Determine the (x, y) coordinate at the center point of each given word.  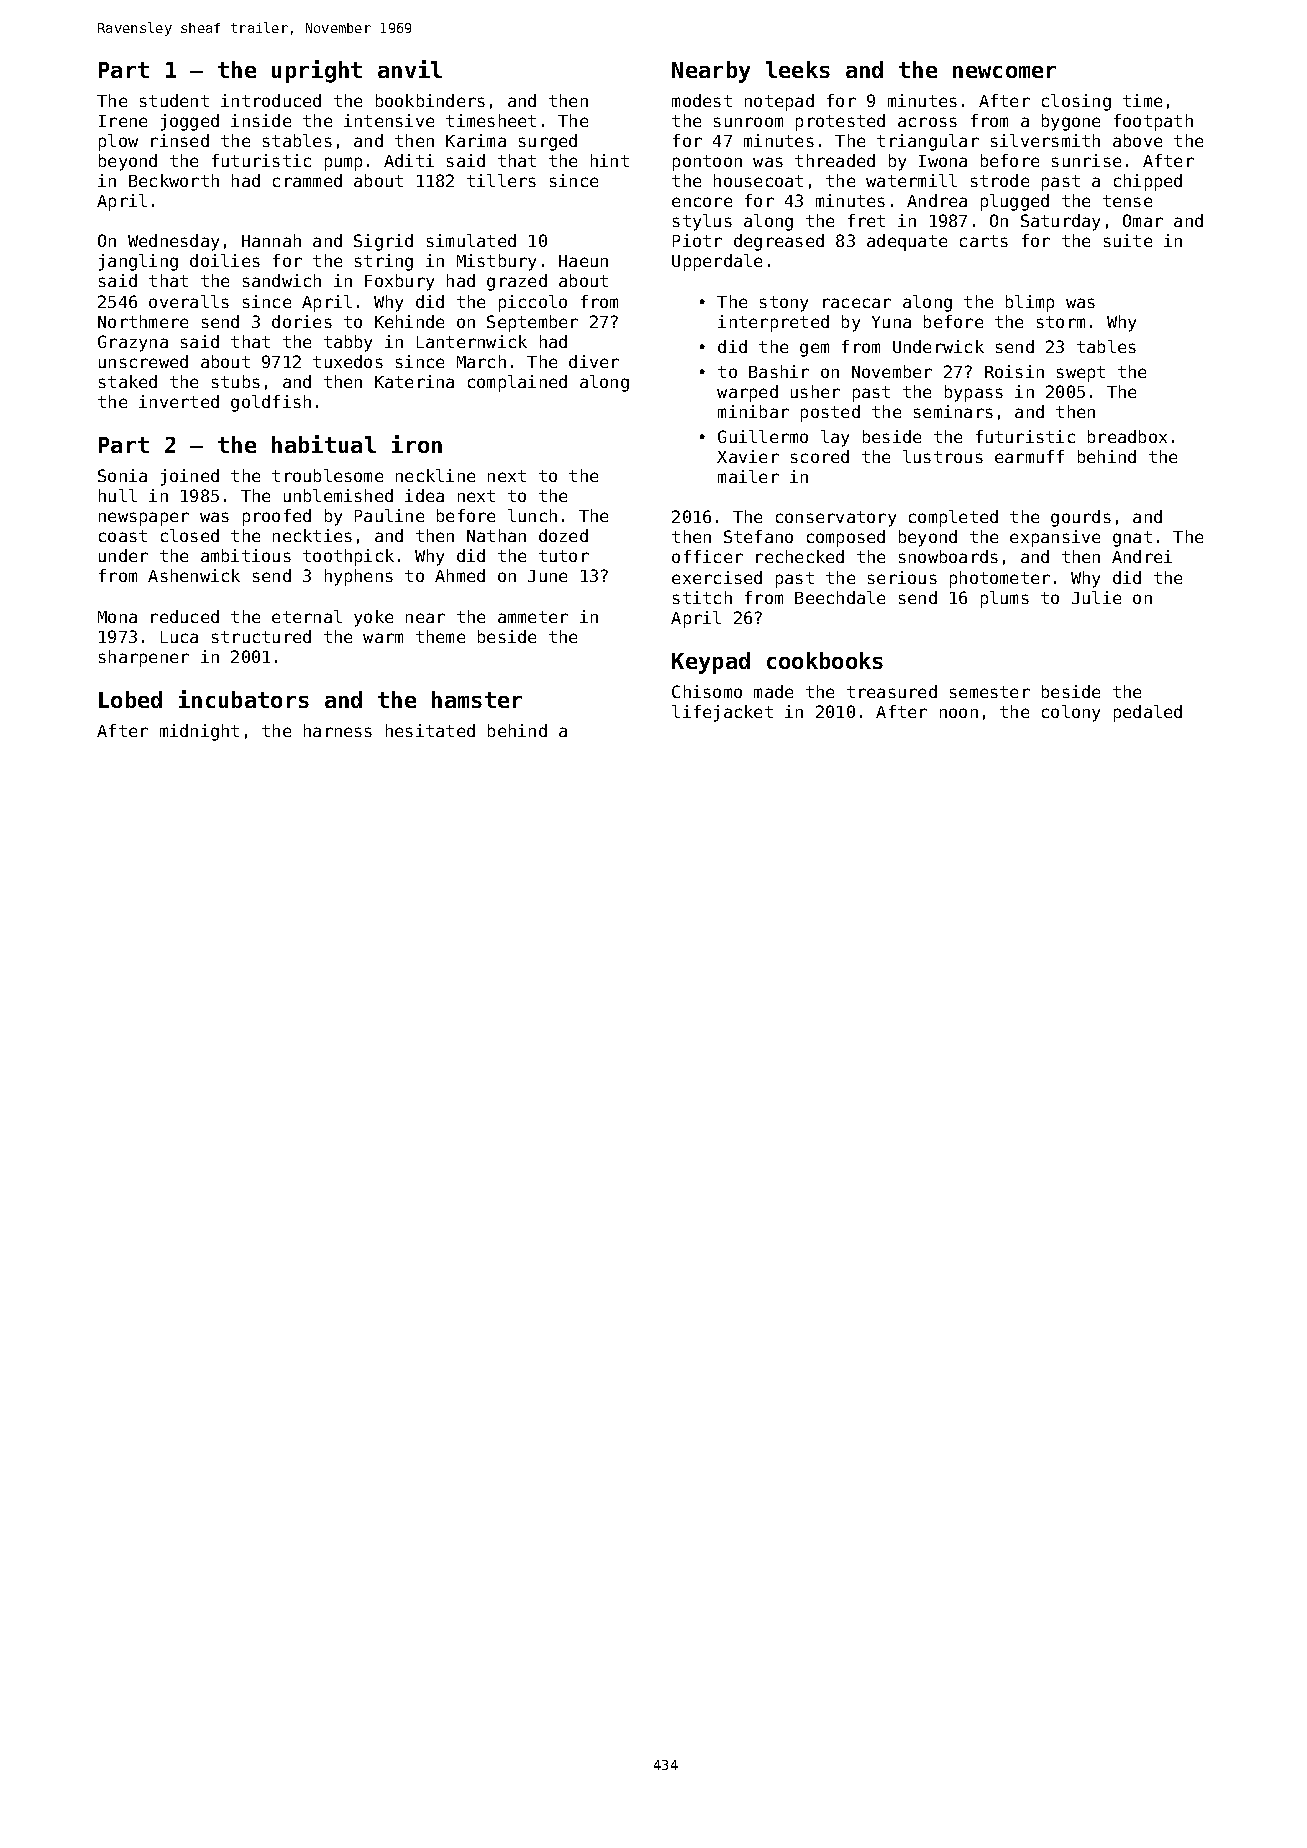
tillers (501, 180)
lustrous (943, 456)
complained (517, 383)
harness (338, 730)
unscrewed (143, 361)
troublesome (327, 475)
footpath (1153, 122)
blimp (1030, 303)
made (773, 691)
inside (261, 120)
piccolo (533, 303)
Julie (1096, 597)
